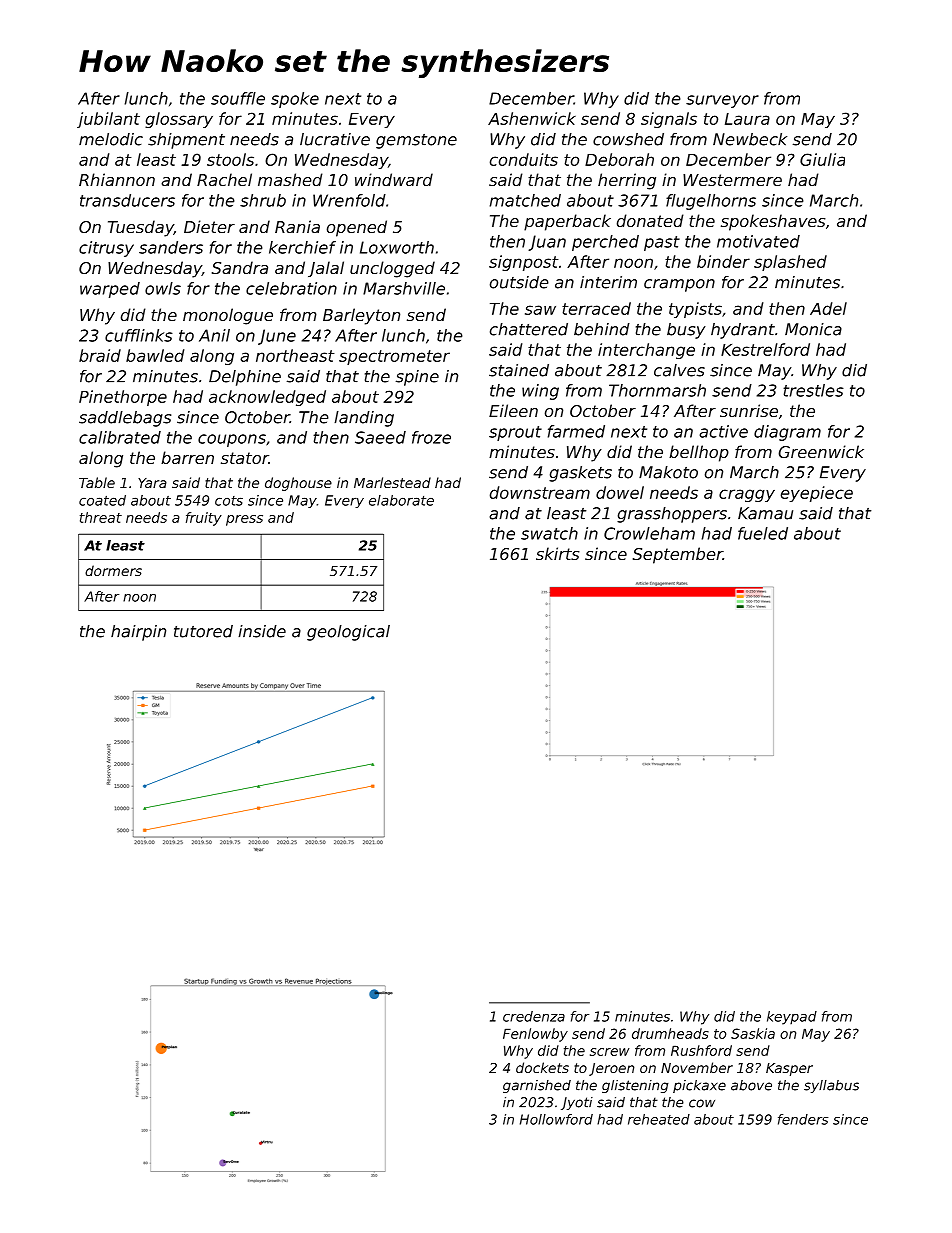 This page has width=952, height=1233. What do you see at coordinates (348, 633) in the page?
I see `geological` at bounding box center [348, 633].
